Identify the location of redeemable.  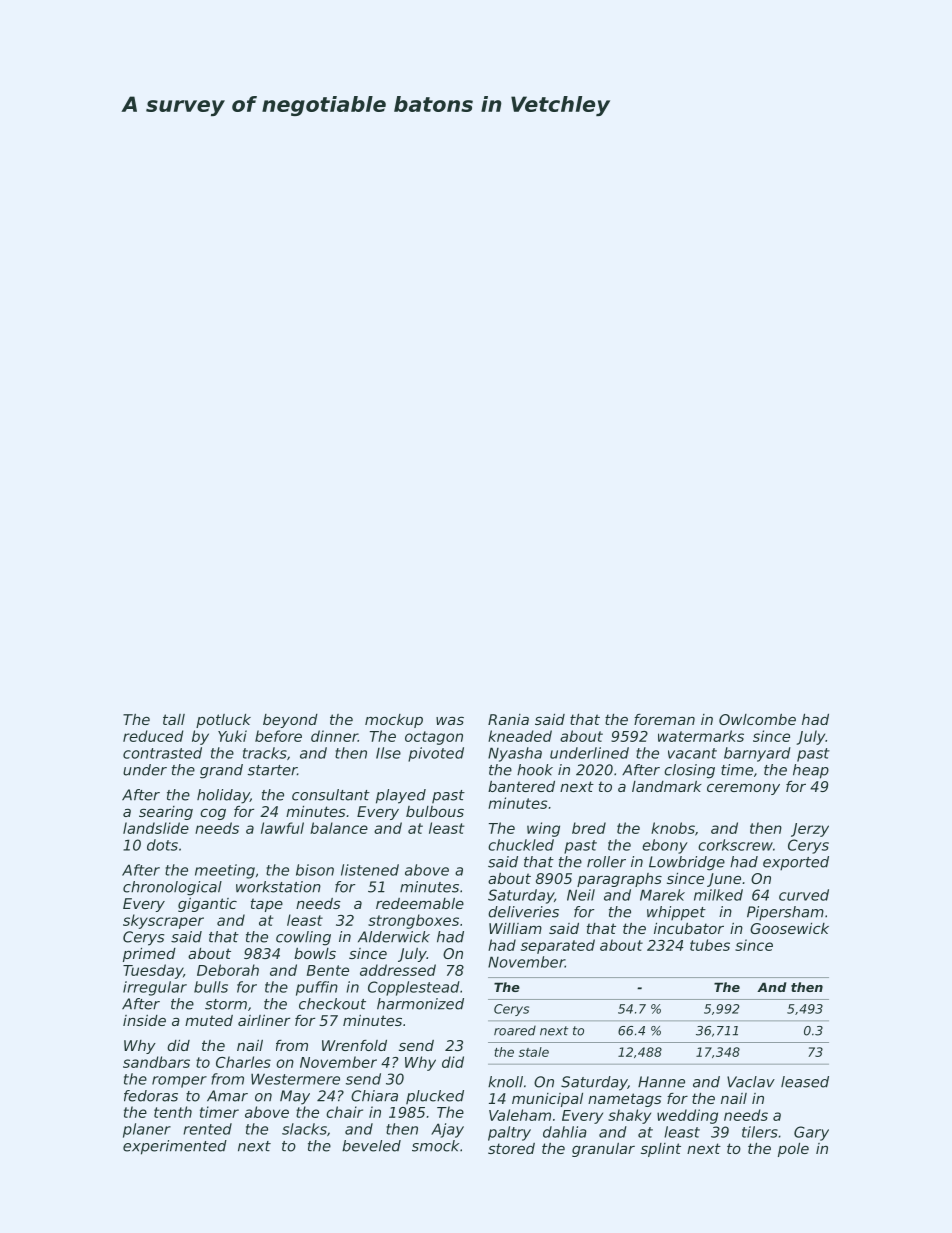
(420, 903).
